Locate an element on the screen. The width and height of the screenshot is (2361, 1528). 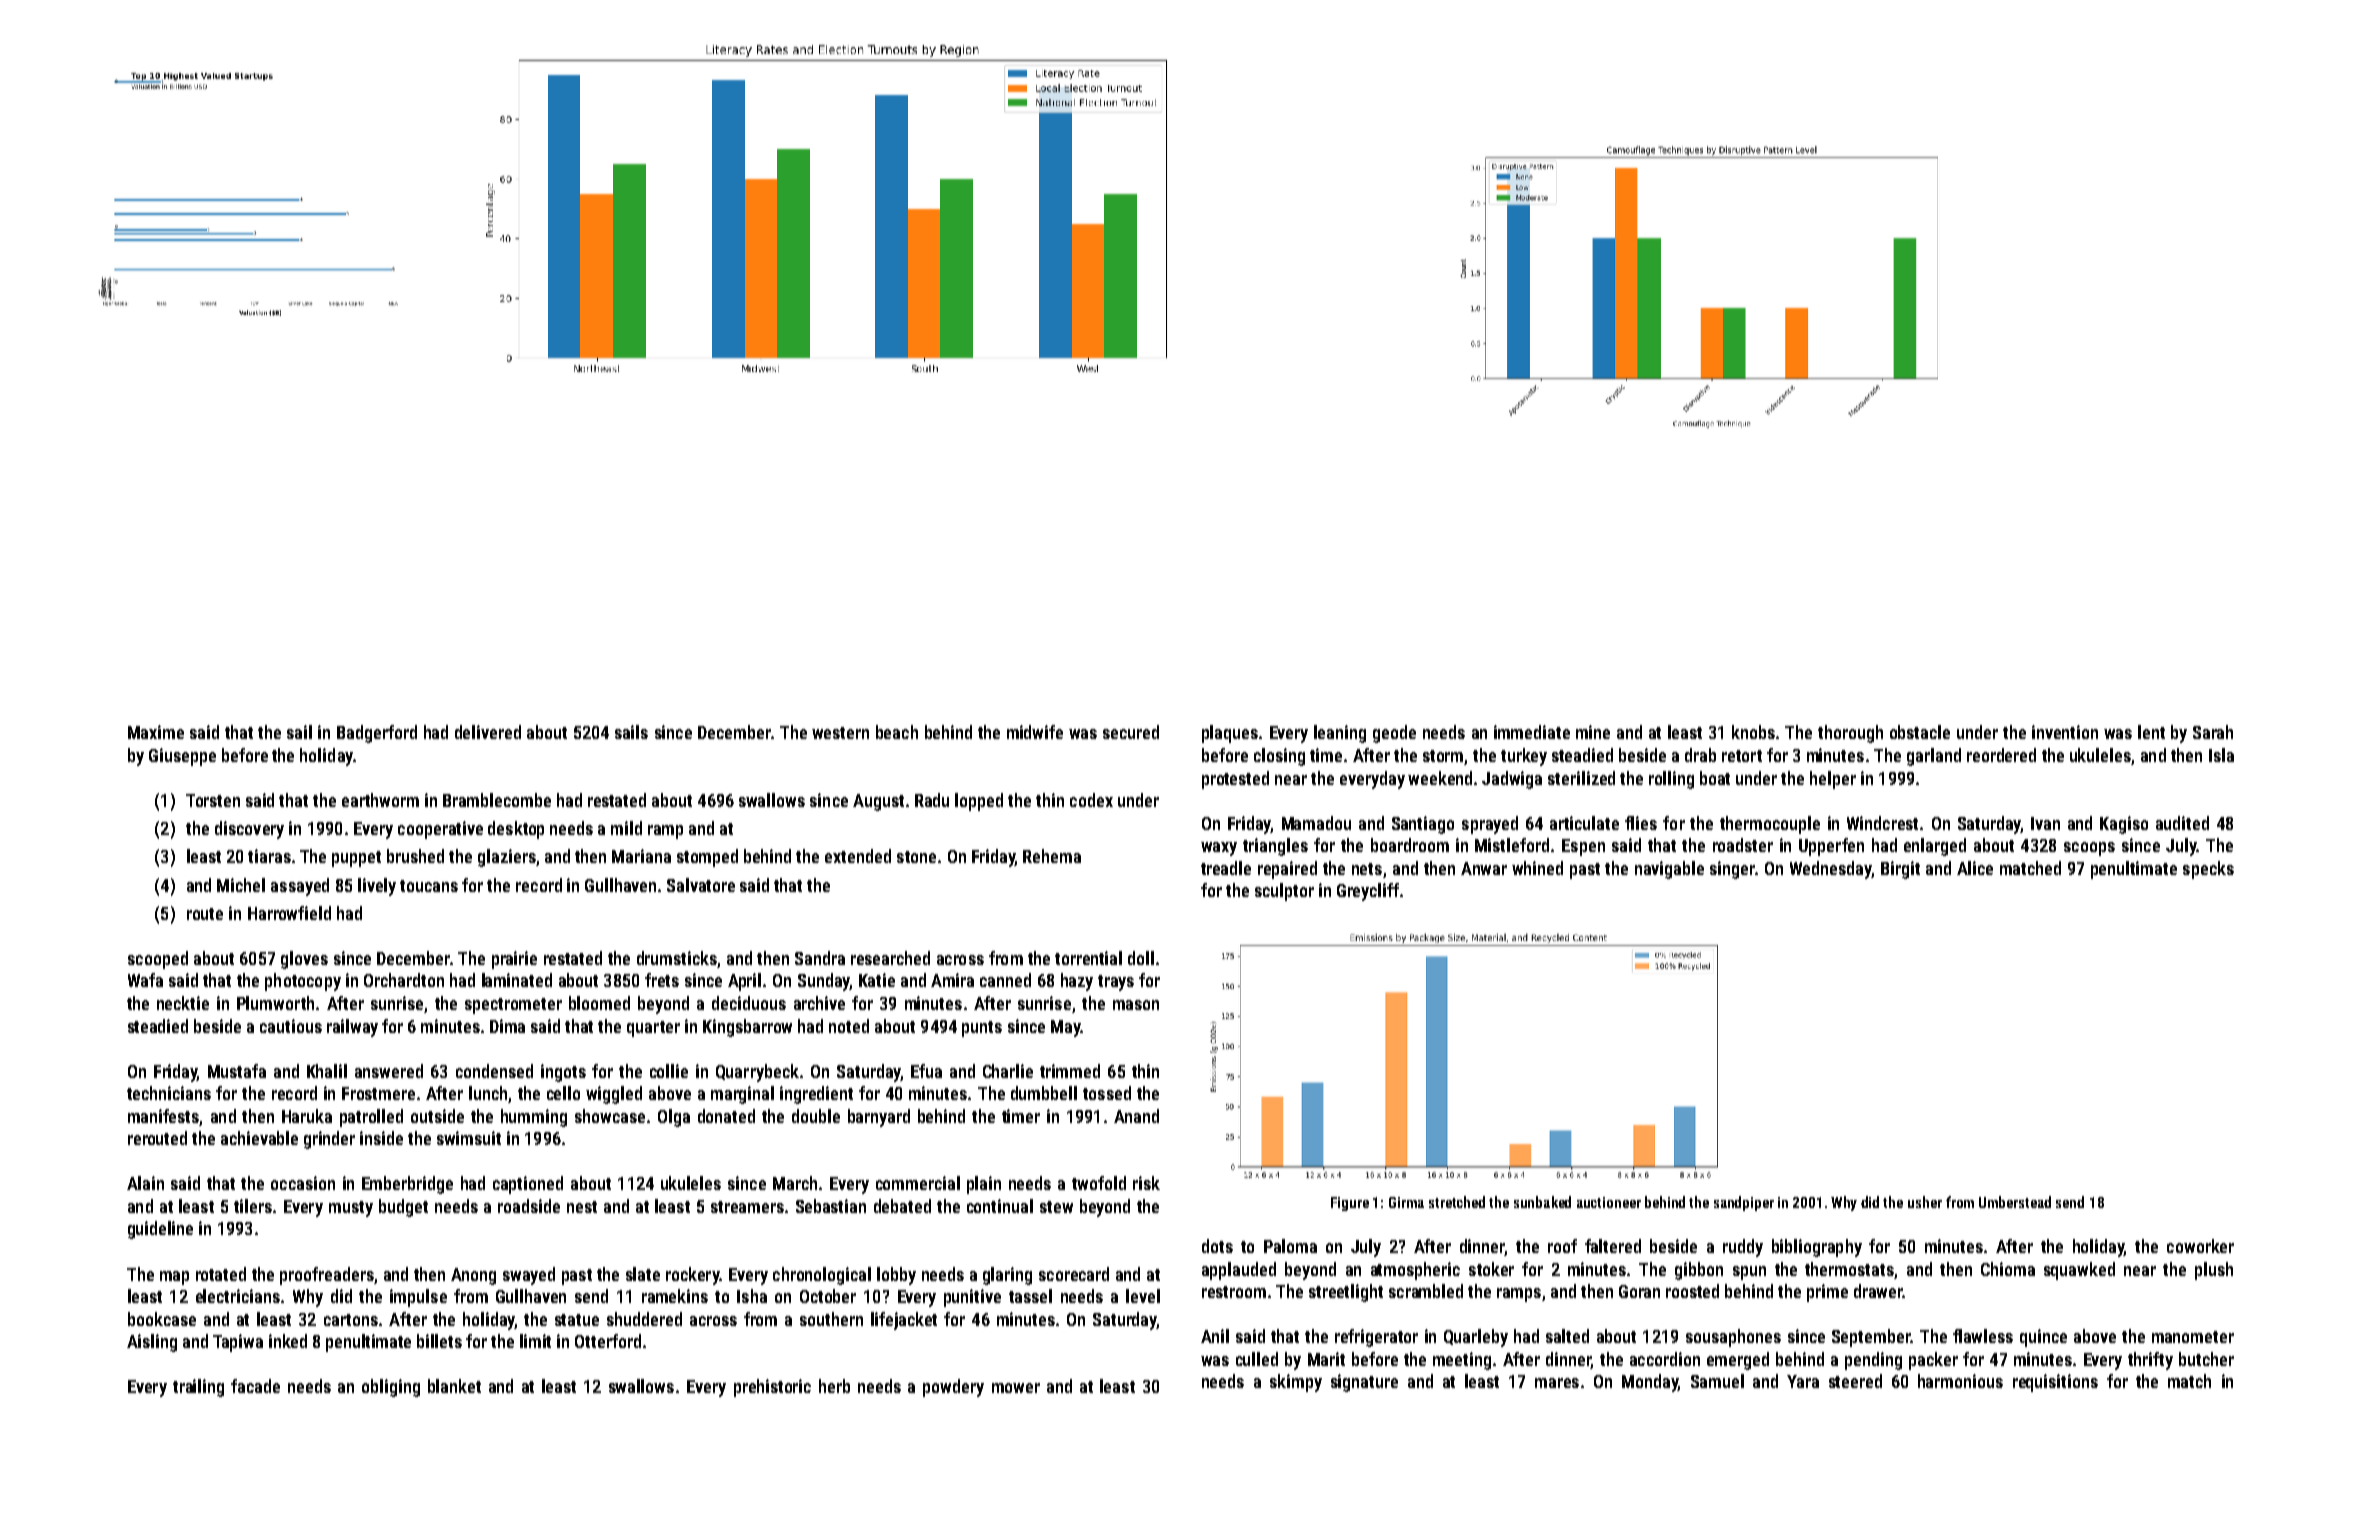
sandpiper is located at coordinates (1744, 1203).
